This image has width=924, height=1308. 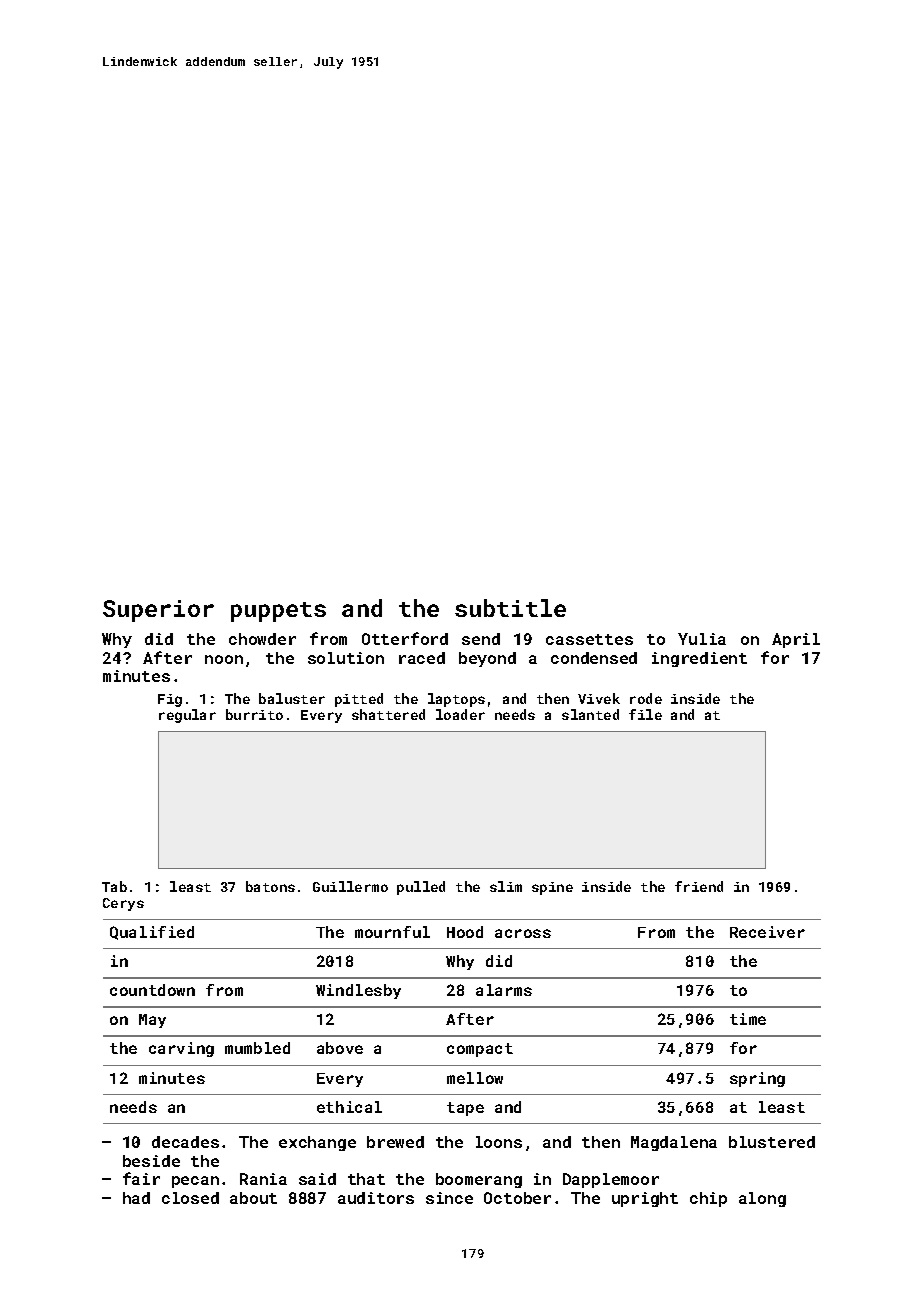 What do you see at coordinates (158, 611) in the image?
I see `Superior` at bounding box center [158, 611].
